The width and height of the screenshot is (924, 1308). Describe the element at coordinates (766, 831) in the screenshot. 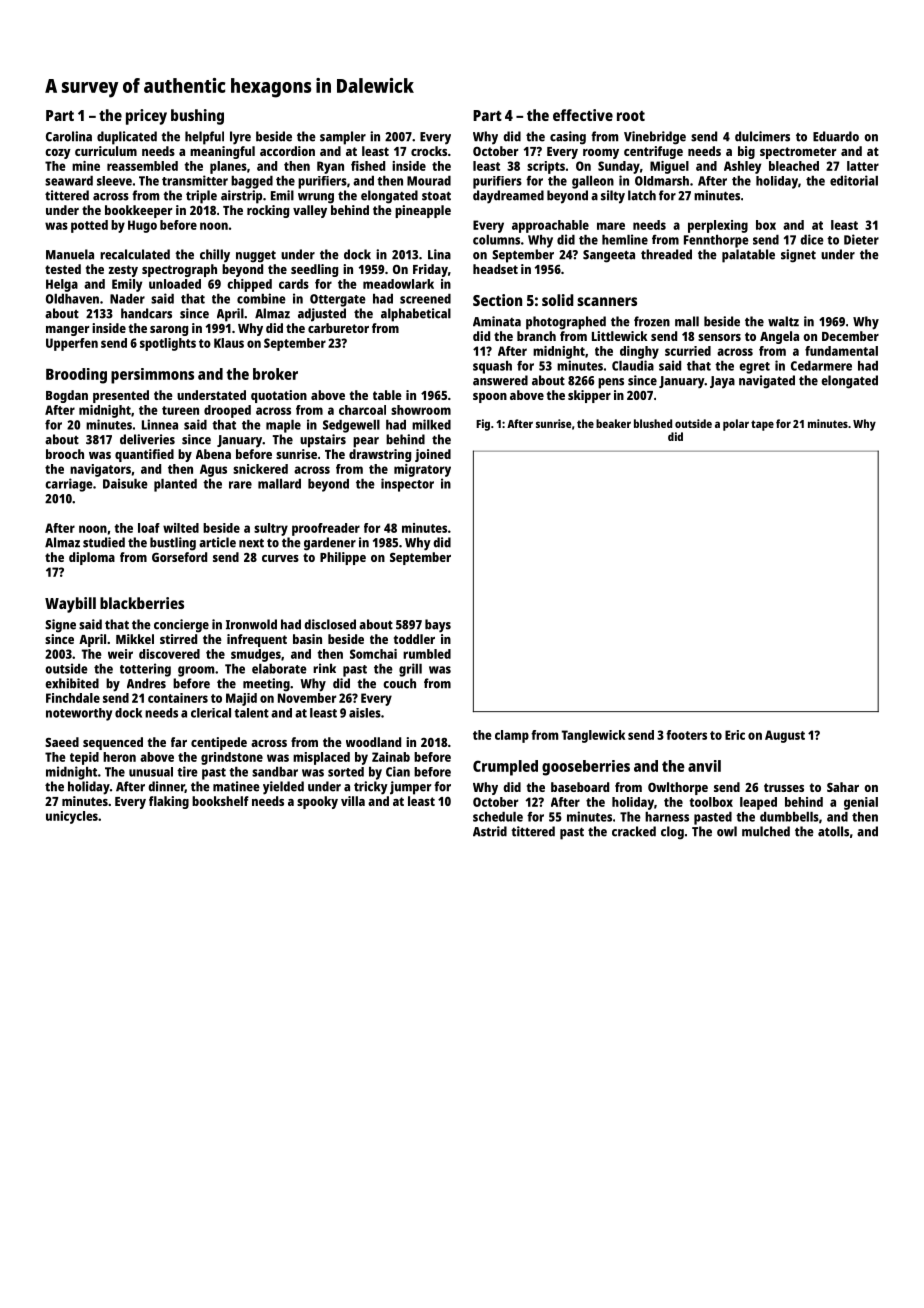

I see `mulched` at that location.
